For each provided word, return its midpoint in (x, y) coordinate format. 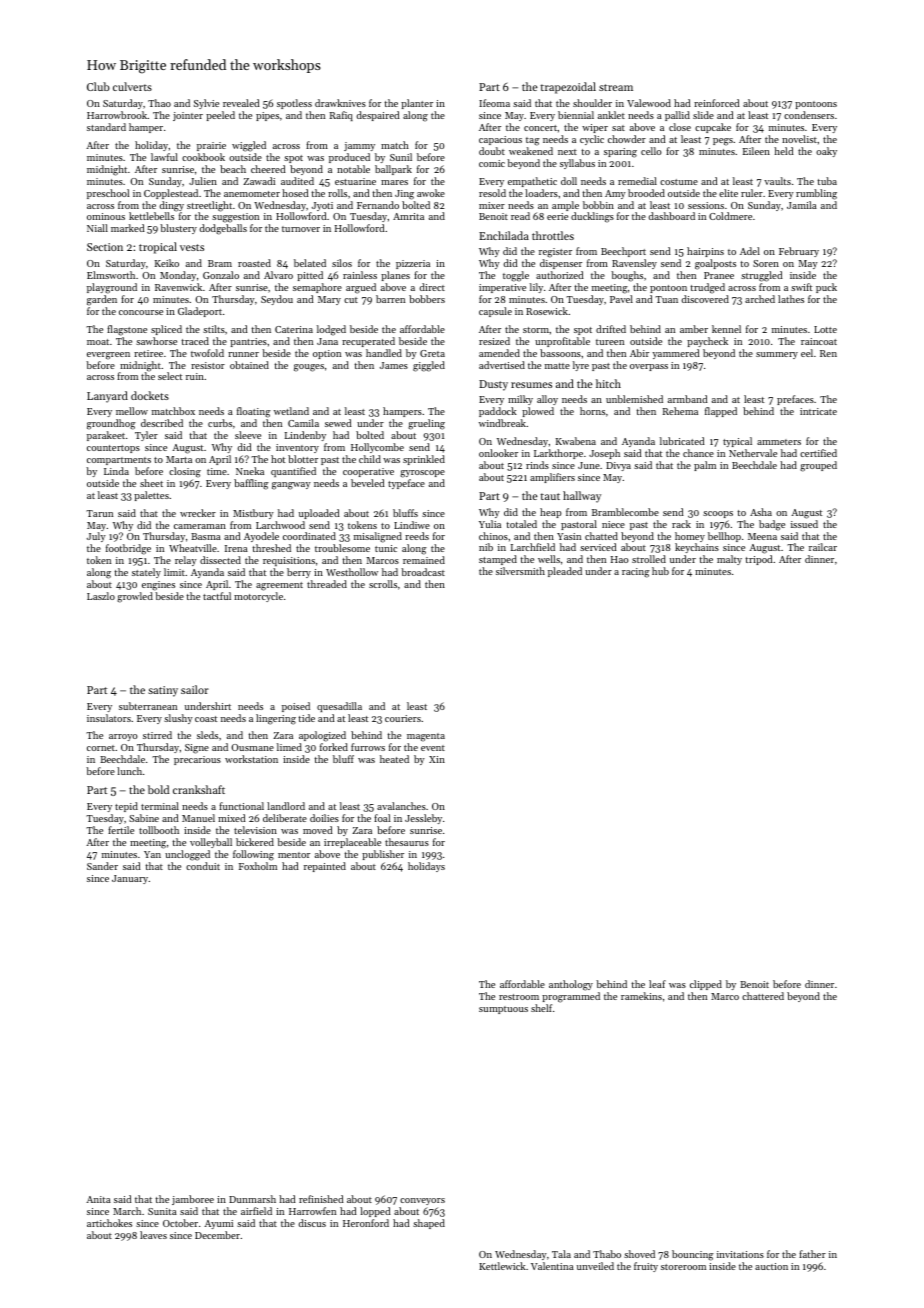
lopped (375, 1212)
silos (342, 263)
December (217, 1235)
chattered (763, 996)
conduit (203, 866)
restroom (519, 997)
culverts (132, 86)
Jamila (802, 205)
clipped (706, 985)
